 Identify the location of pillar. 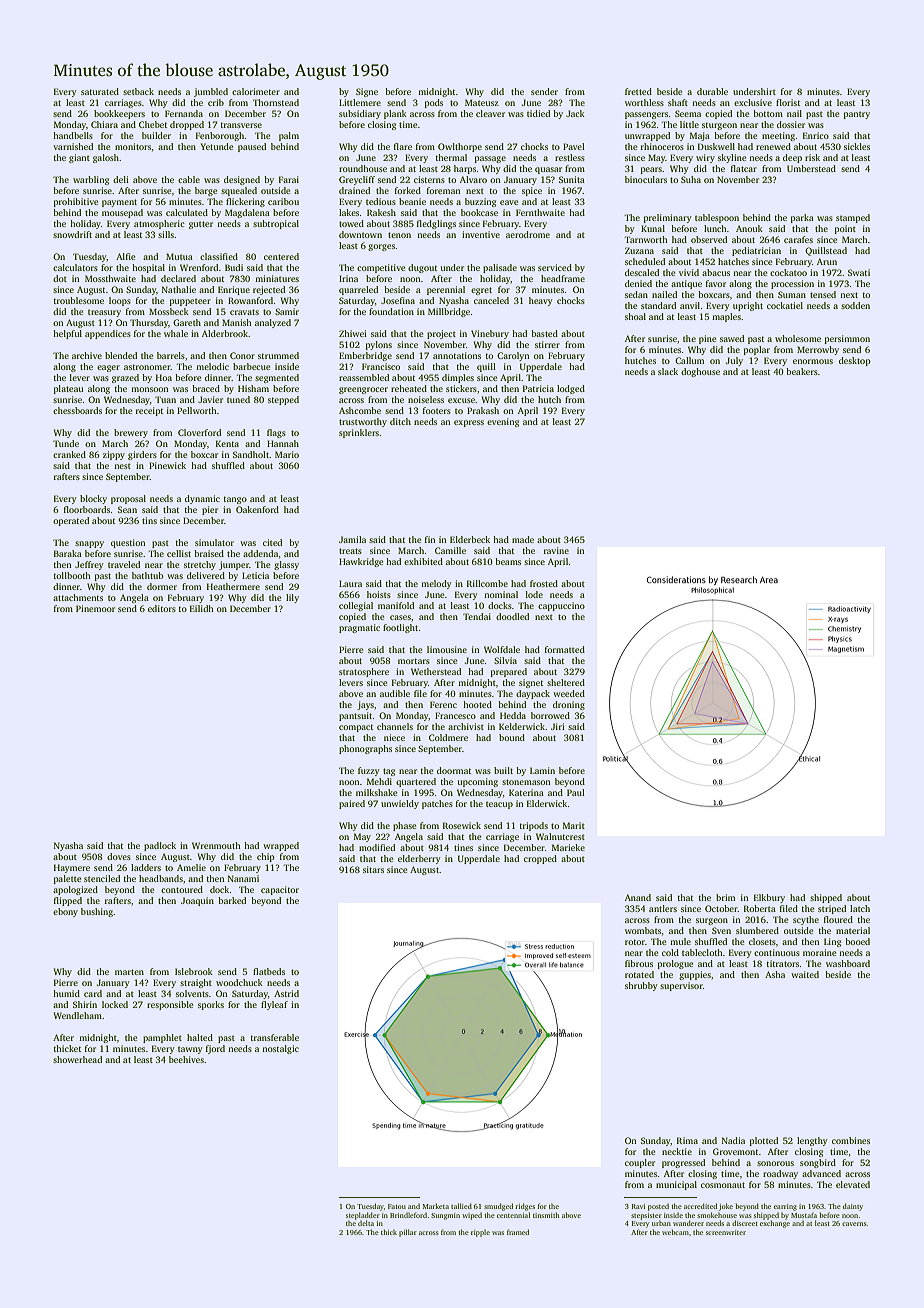
(408, 1233).
